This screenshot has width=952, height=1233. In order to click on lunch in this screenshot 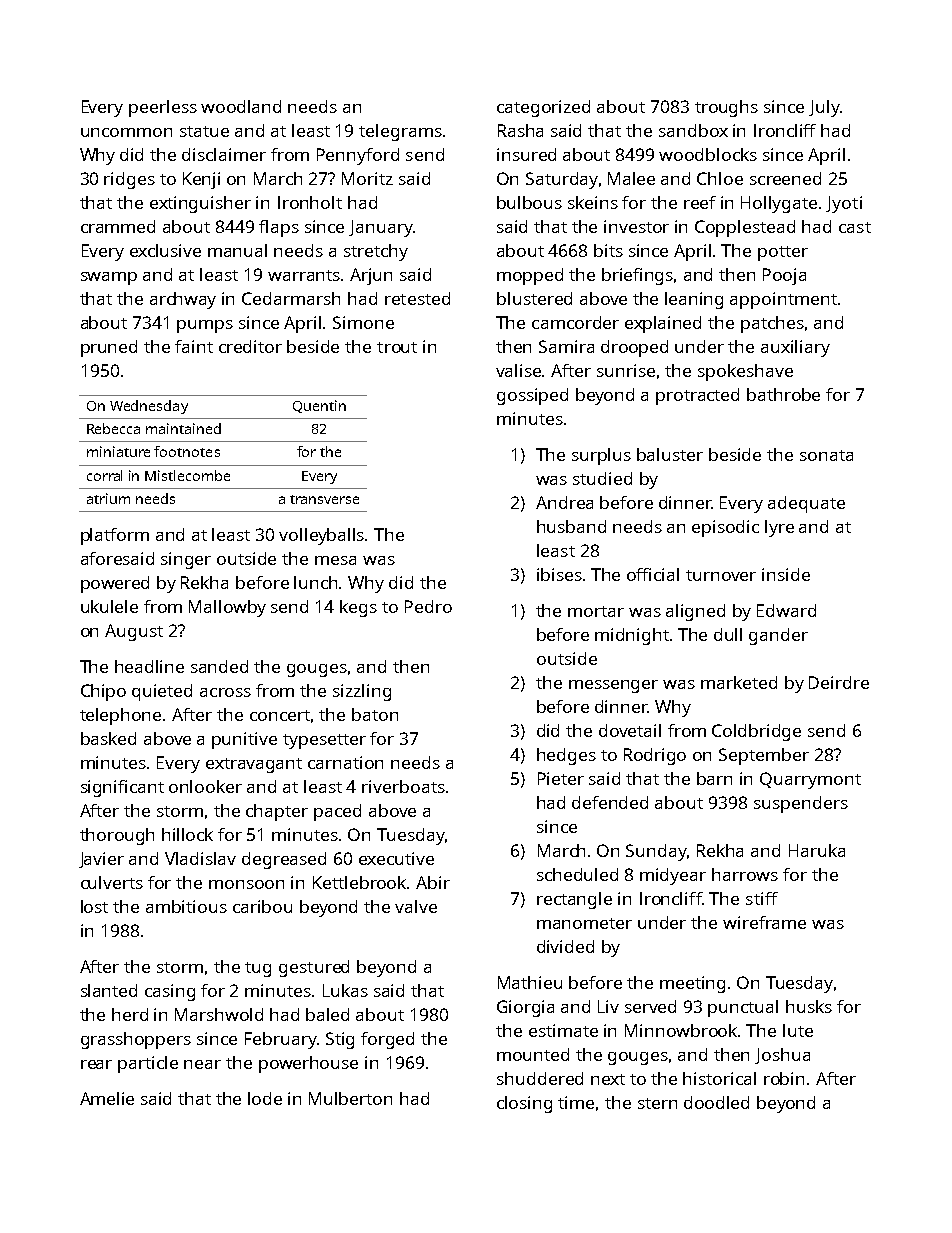, I will do `click(315, 582)`.
